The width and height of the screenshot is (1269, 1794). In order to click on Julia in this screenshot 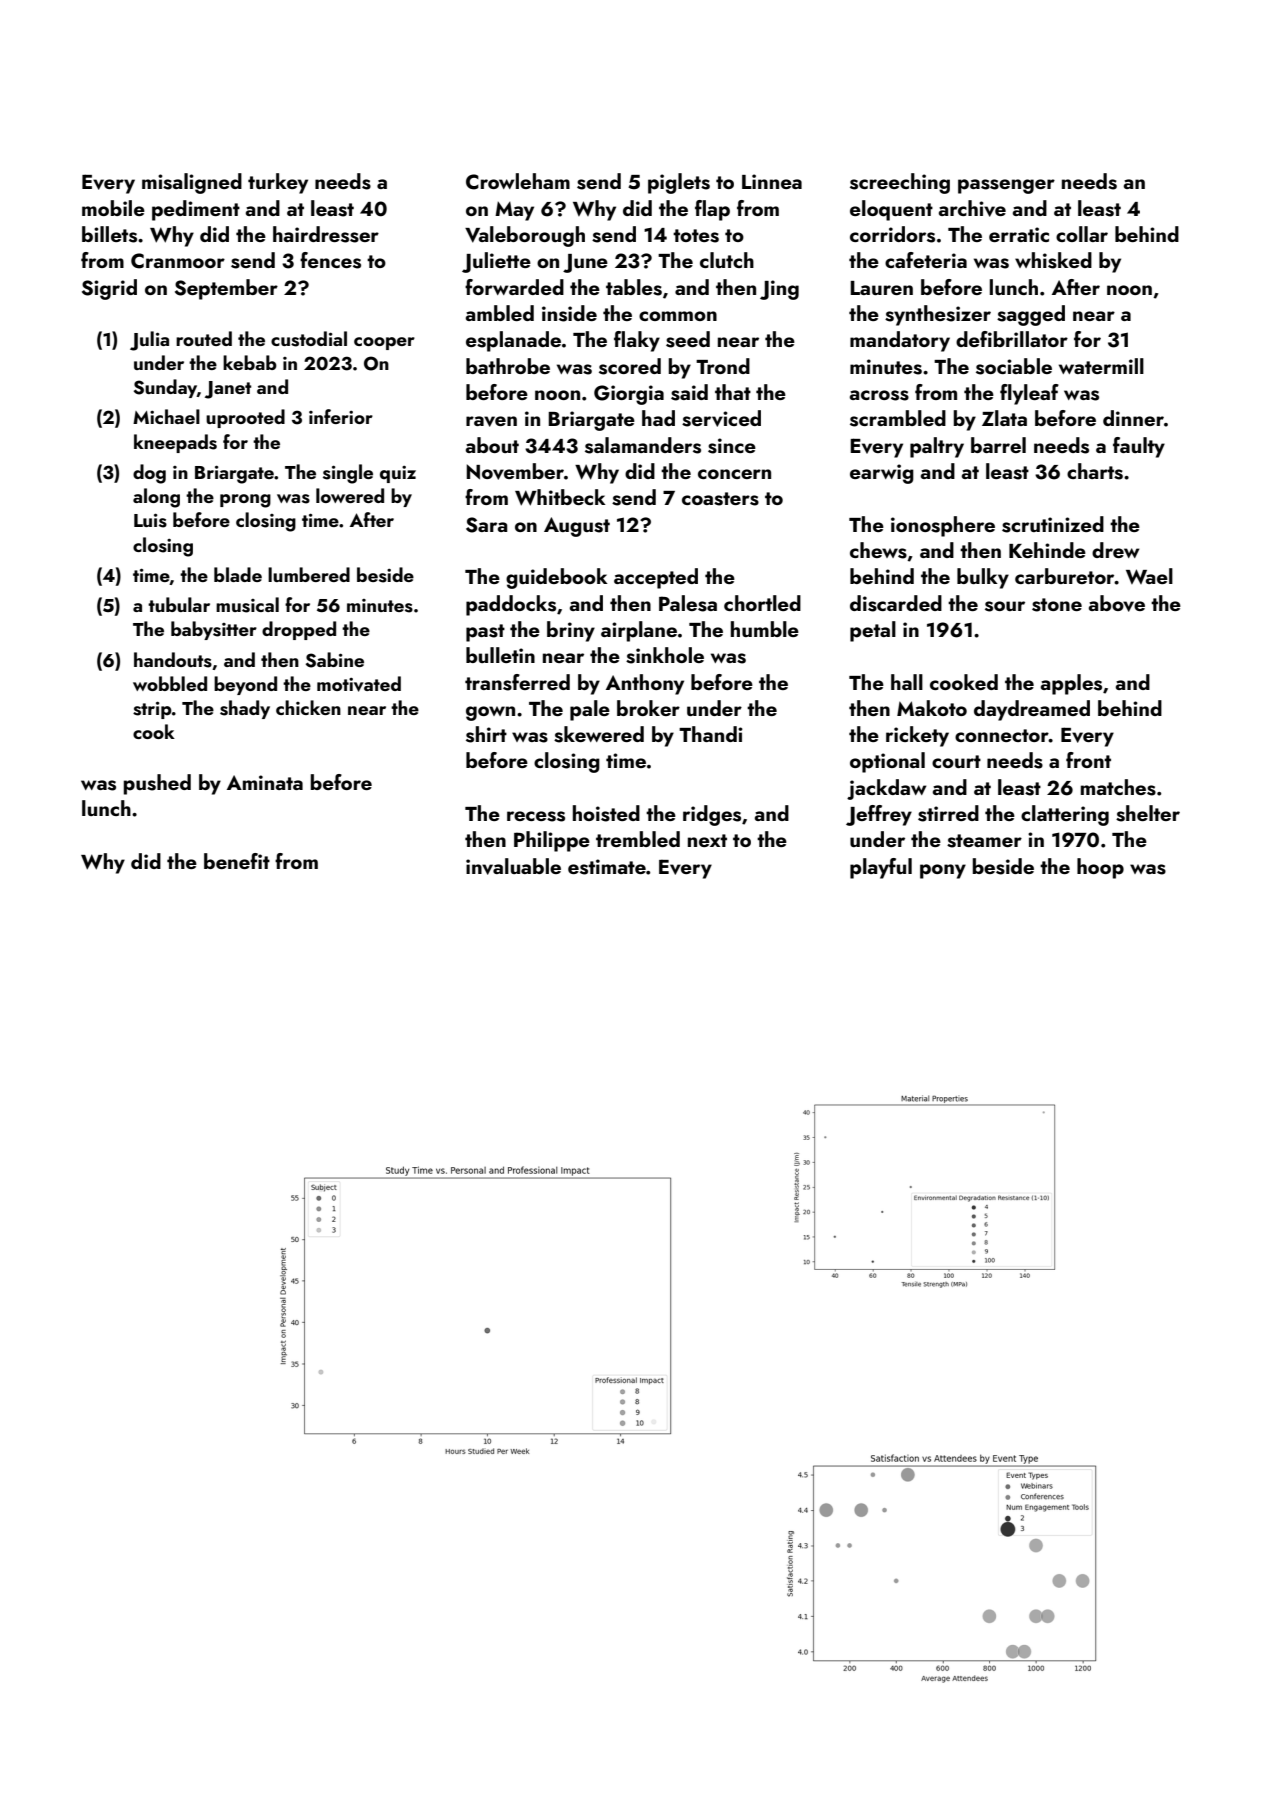, I will do `click(149, 341)`.
